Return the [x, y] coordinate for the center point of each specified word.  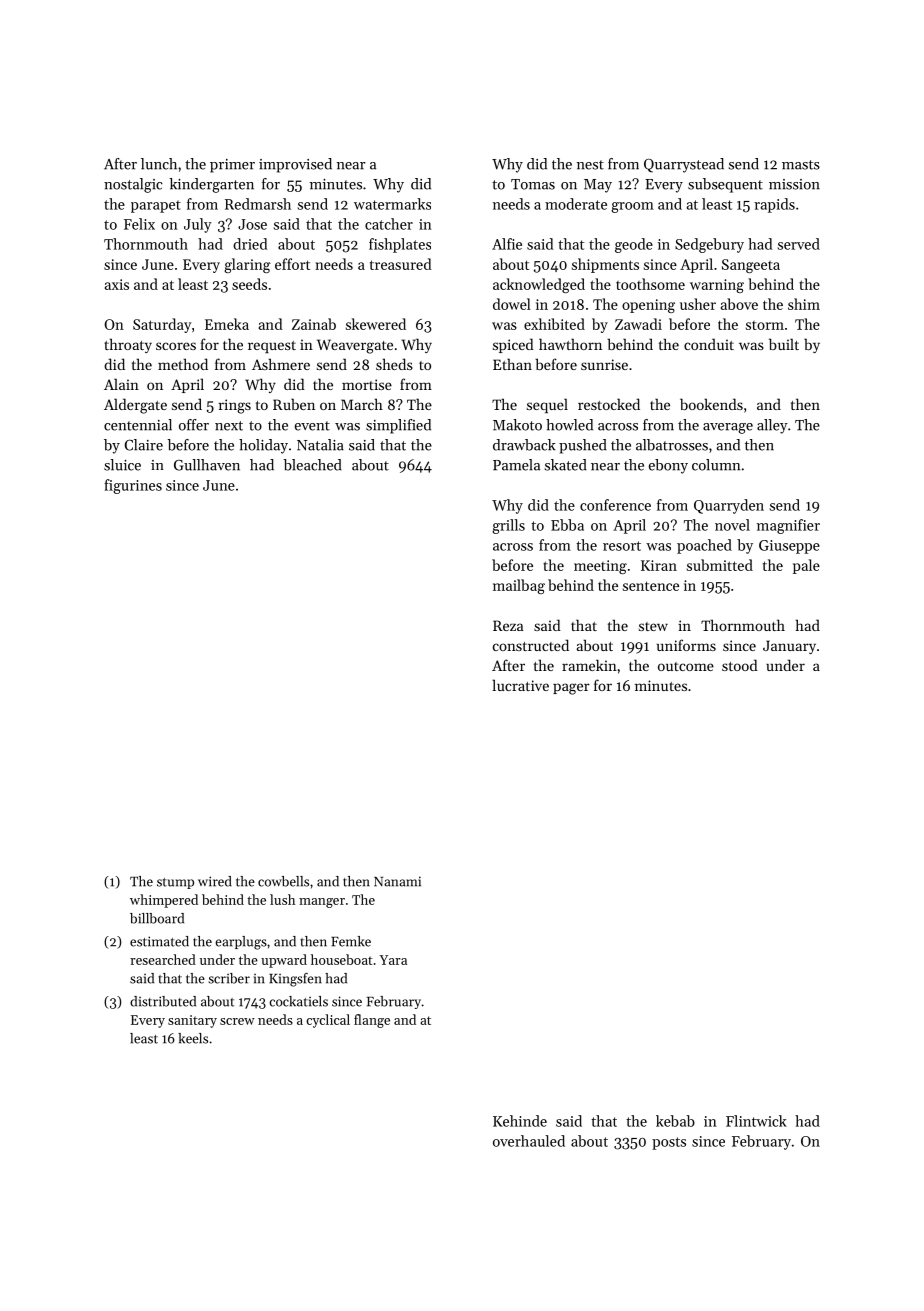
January [789, 647]
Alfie [507, 244]
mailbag [519, 586]
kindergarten [211, 185]
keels [193, 1038]
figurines [133, 486]
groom [632, 207]
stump [175, 883]
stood [740, 665]
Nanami [397, 881]
